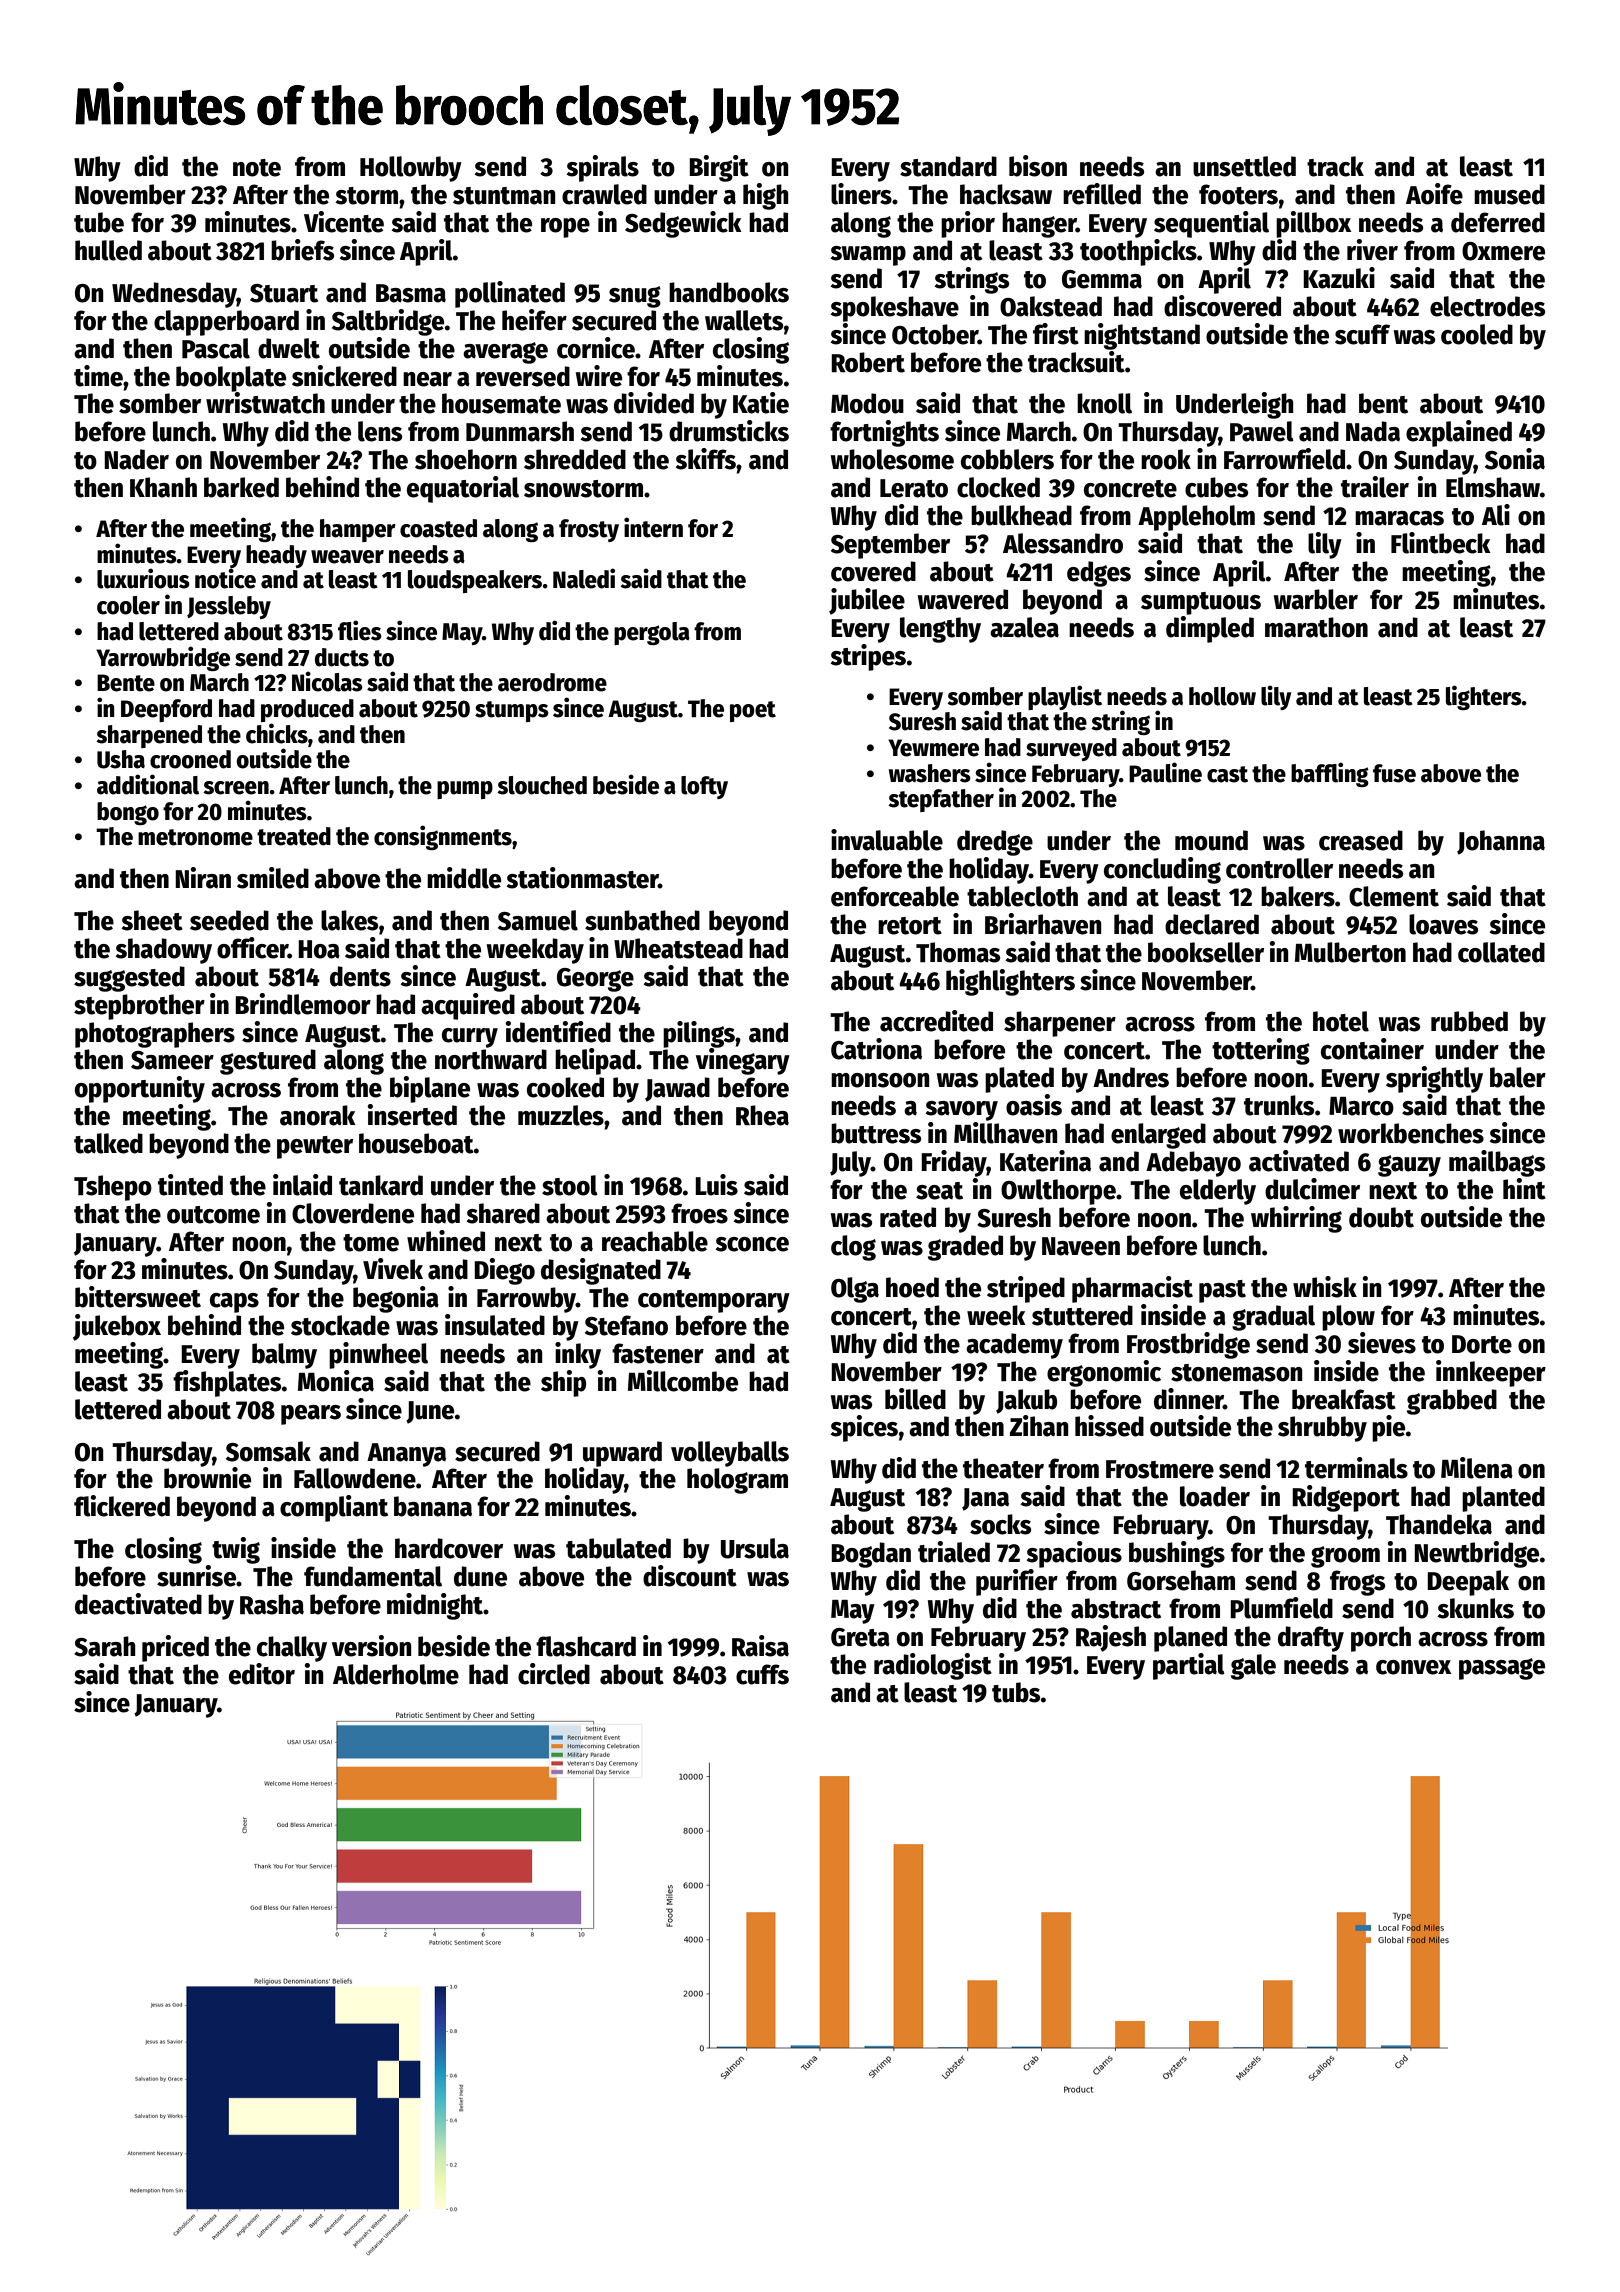 The height and width of the screenshot is (2292, 1620). What do you see at coordinates (678, 948) in the screenshot?
I see `Wheatstead` at bounding box center [678, 948].
